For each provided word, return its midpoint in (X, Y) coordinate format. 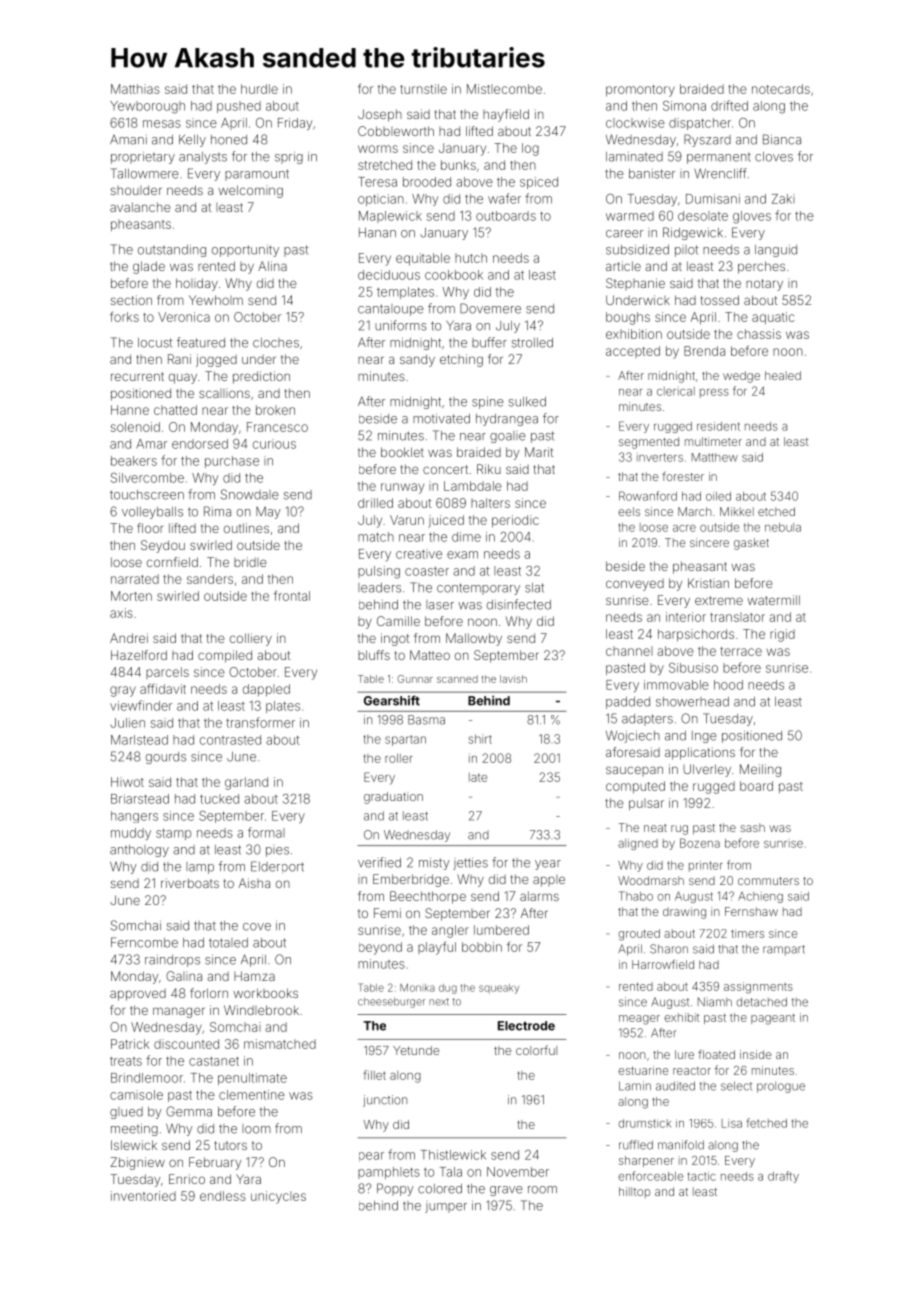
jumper (446, 1208)
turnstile (423, 89)
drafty (783, 1177)
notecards (781, 89)
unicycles (278, 1197)
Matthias (135, 89)
